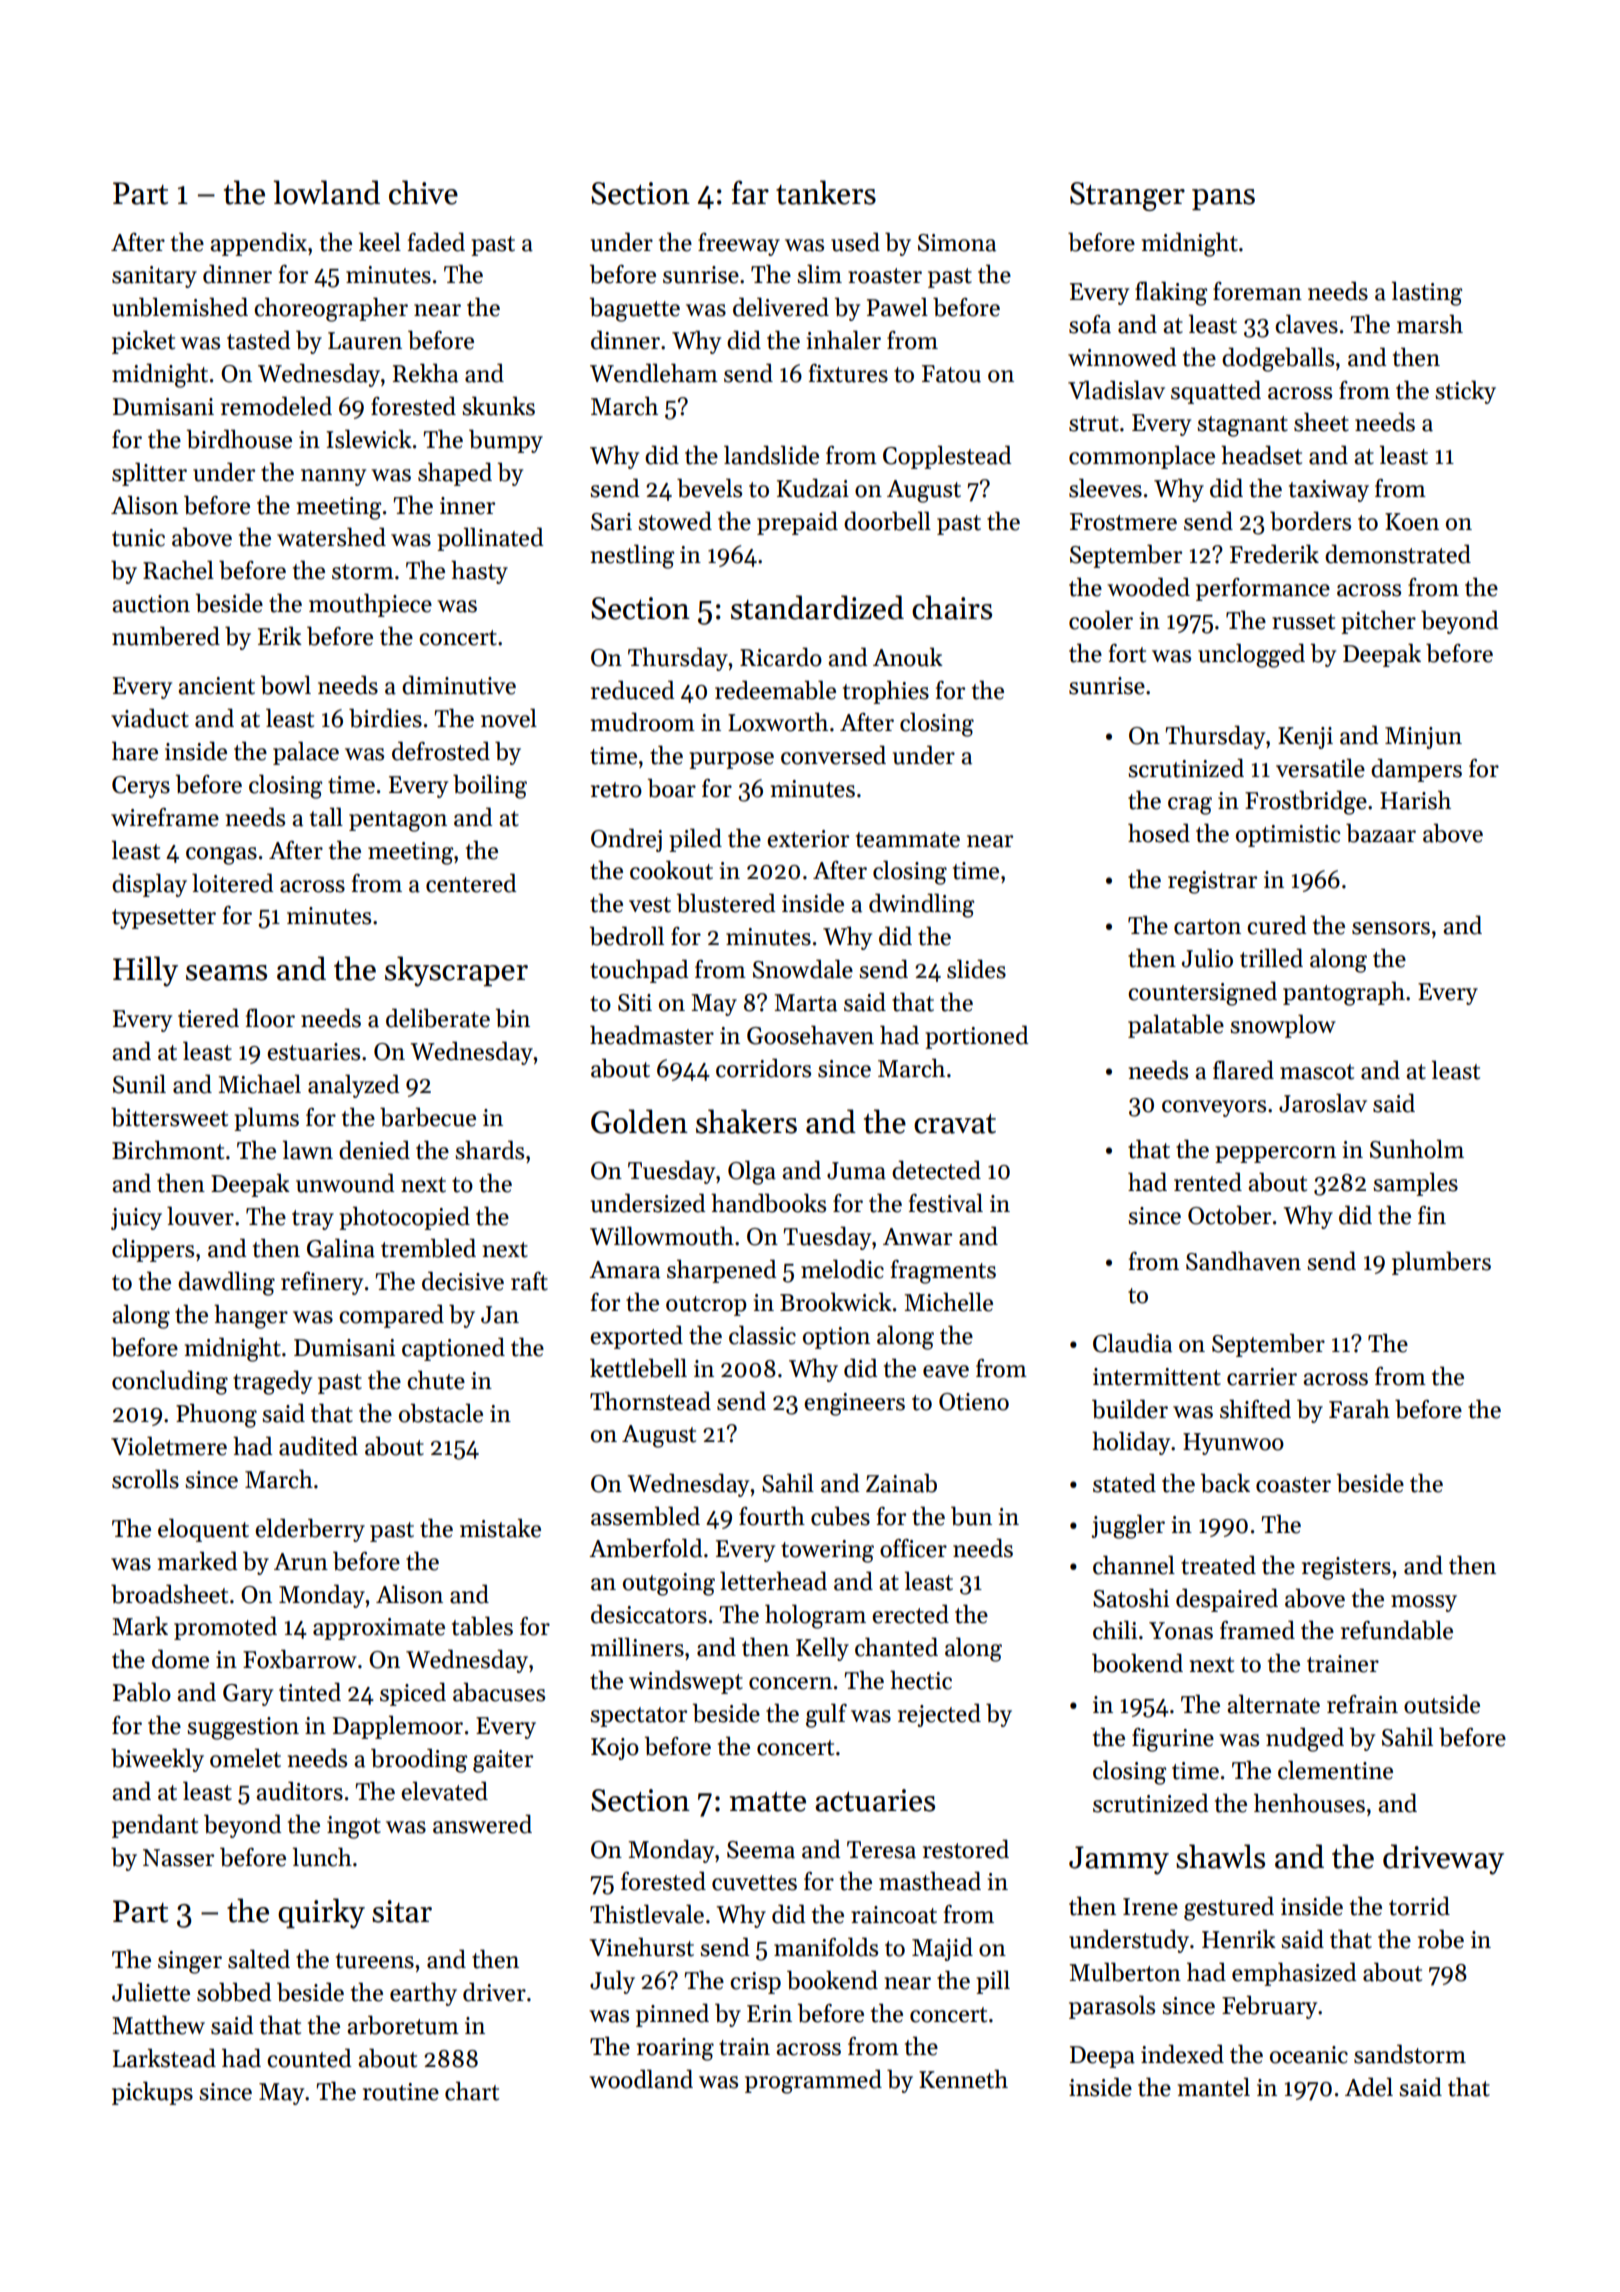  Describe the element at coordinates (428, 1248) in the screenshot. I see `trembled` at that location.
